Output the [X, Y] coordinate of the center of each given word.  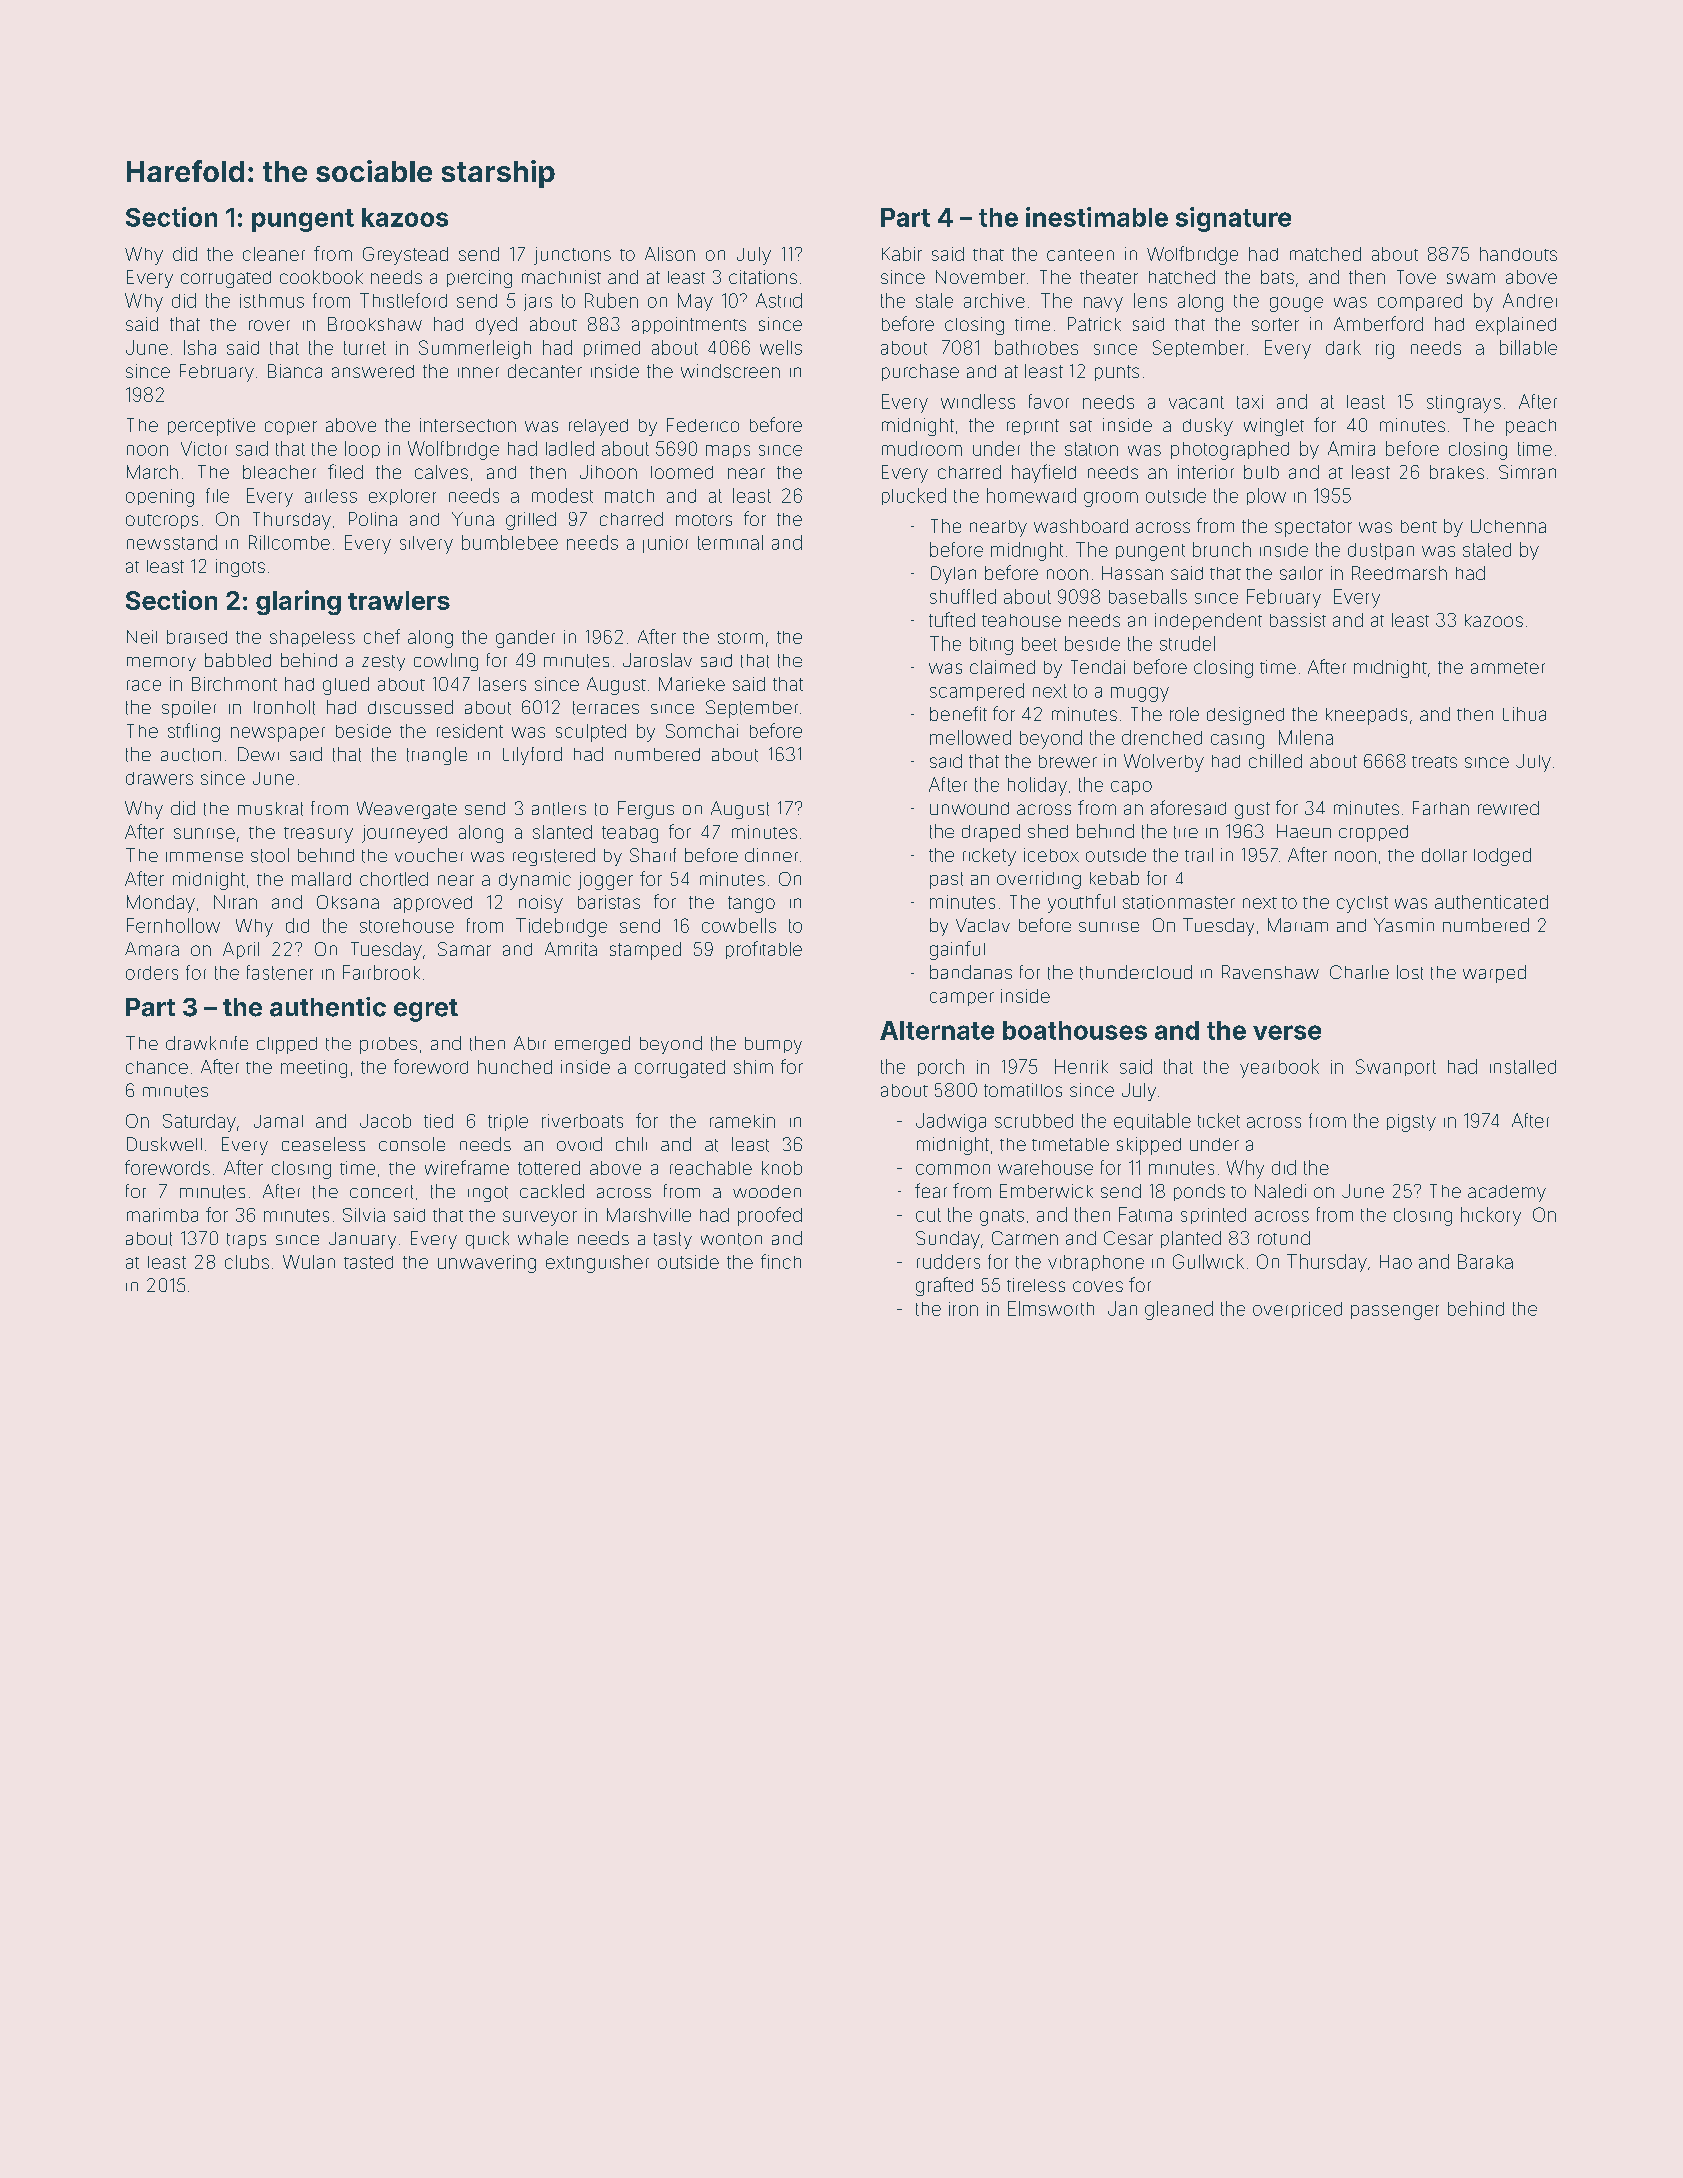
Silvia [364, 1215]
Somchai [702, 731]
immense [204, 857]
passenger [1395, 1312]
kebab [1114, 878]
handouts [1518, 254]
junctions [572, 256]
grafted [944, 1286]
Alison [670, 254]
